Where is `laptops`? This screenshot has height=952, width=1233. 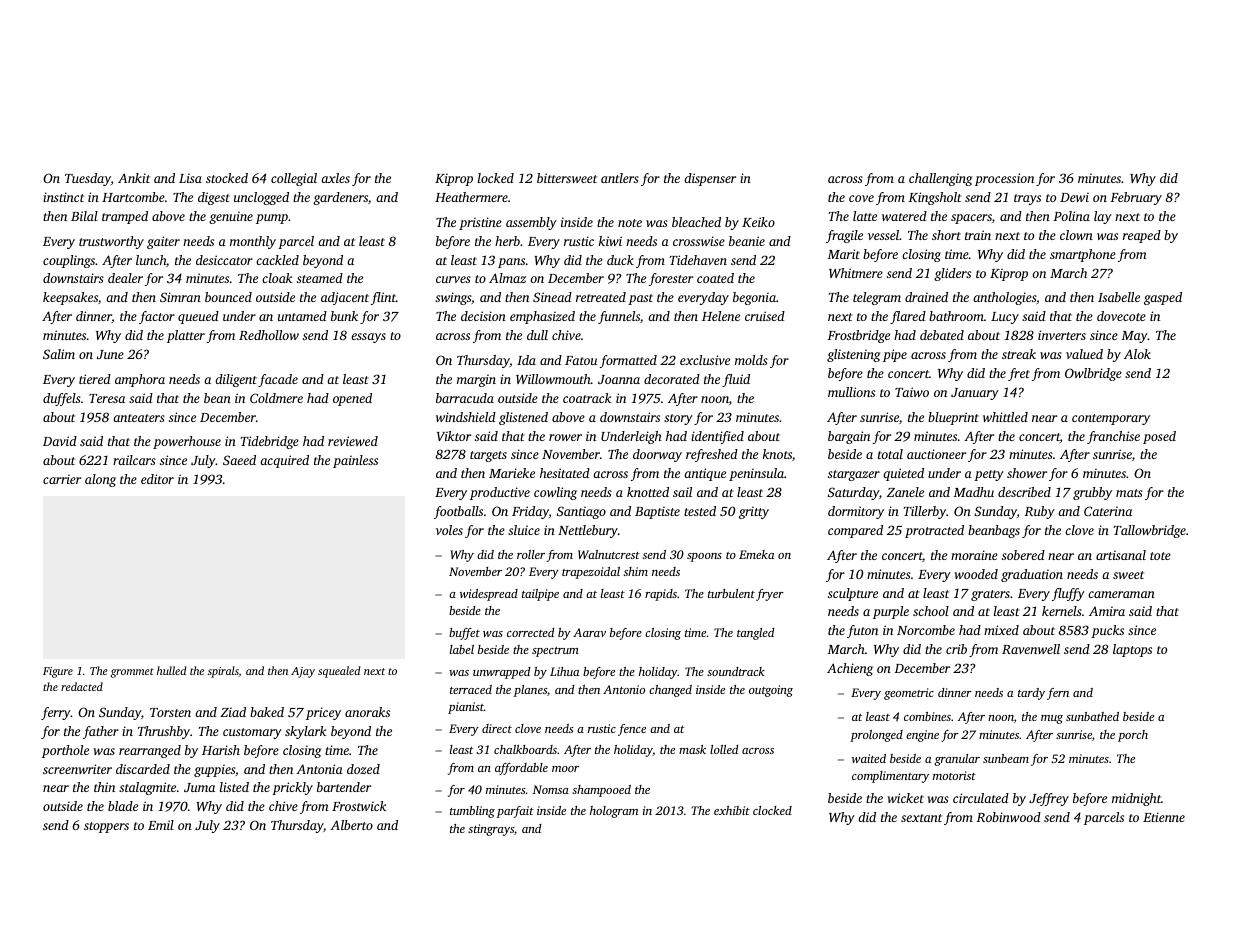 laptops is located at coordinates (1132, 650).
